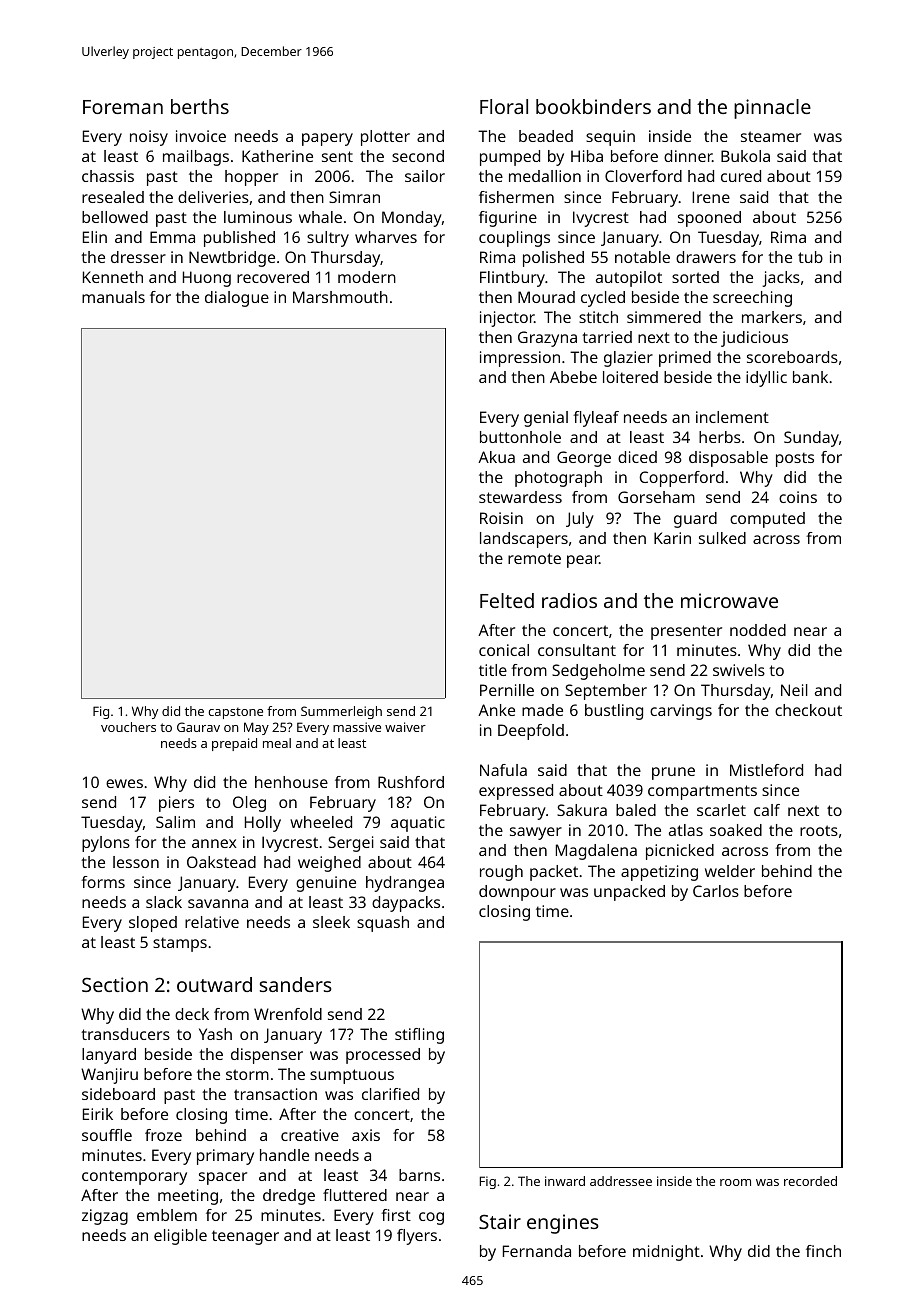  I want to click on Elin, so click(95, 237).
